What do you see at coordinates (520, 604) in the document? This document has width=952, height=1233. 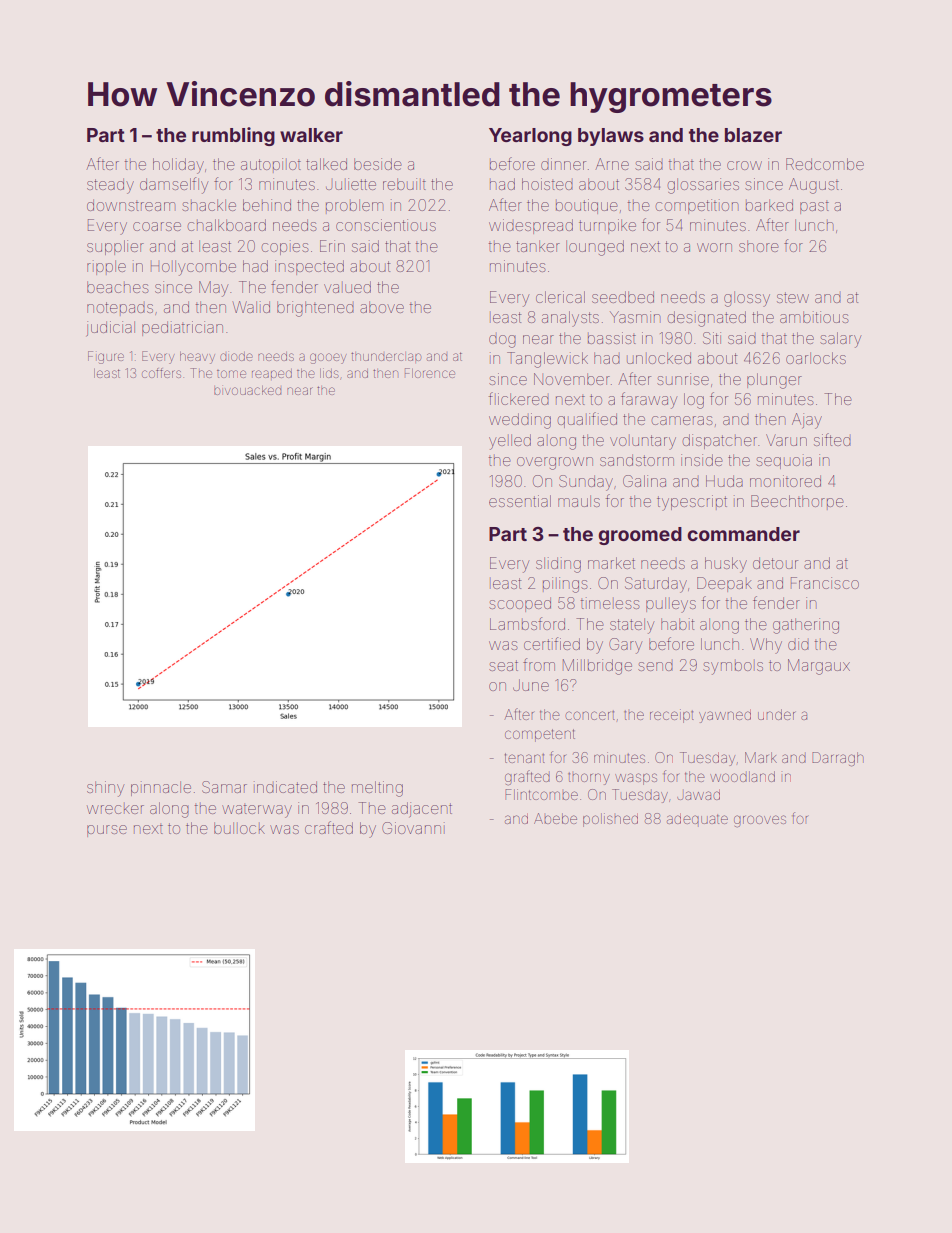 I see `scooped` at bounding box center [520, 604].
